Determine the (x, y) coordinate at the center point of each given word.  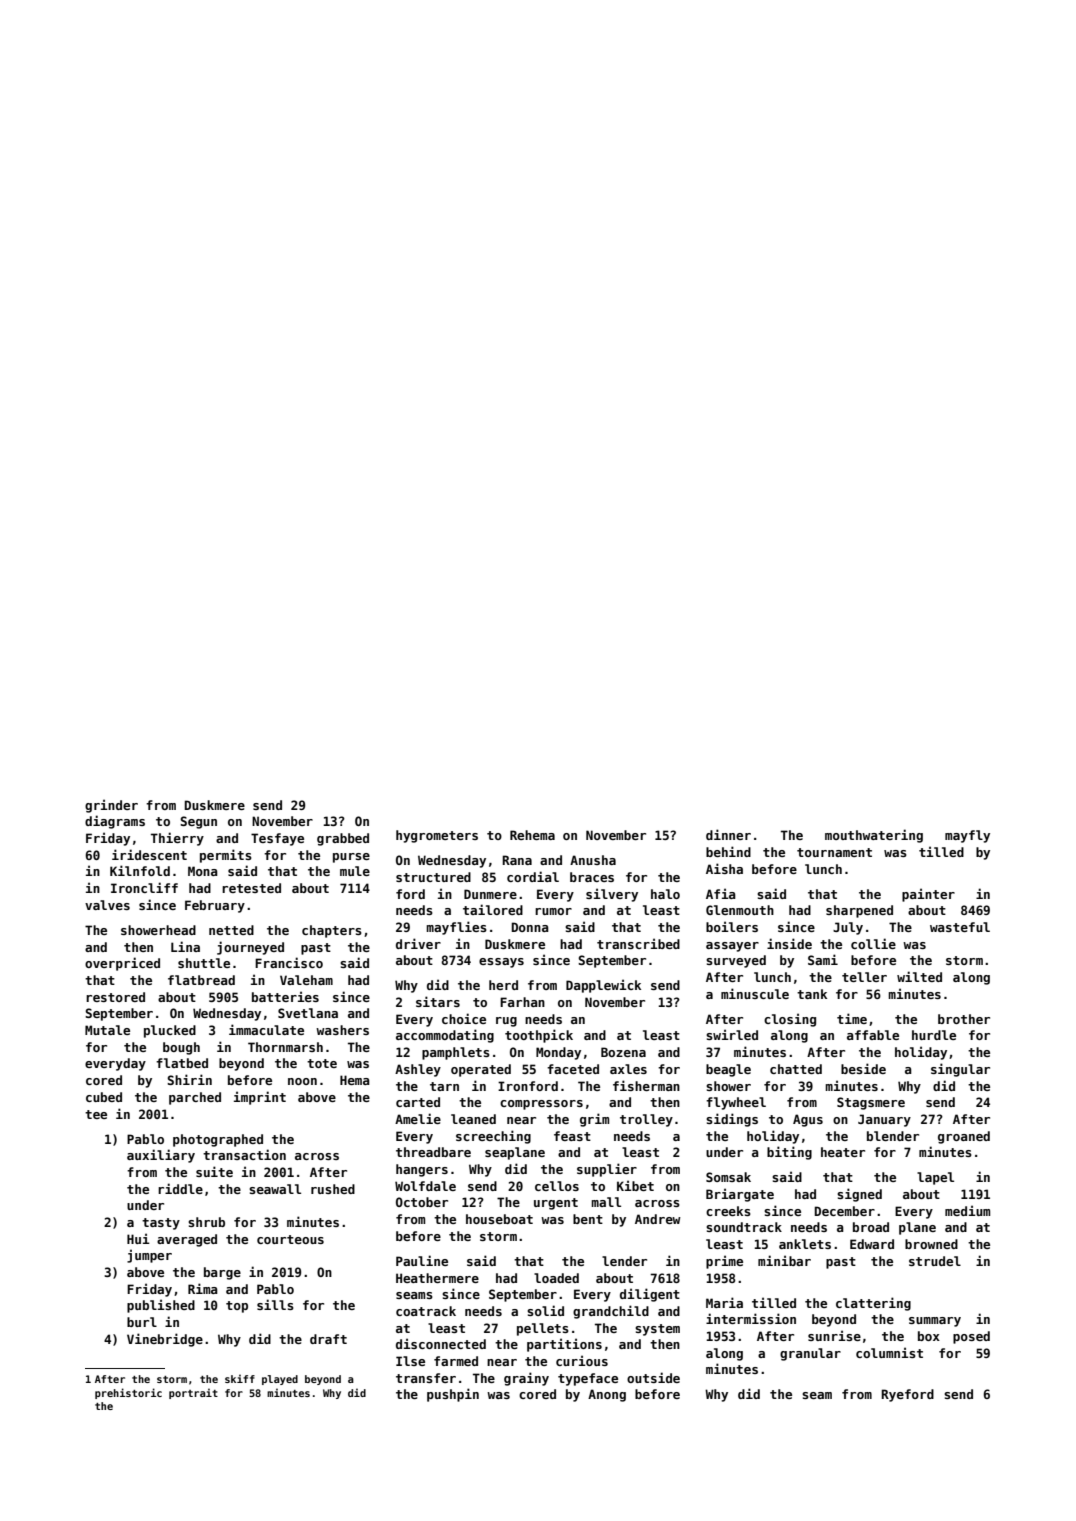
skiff (240, 1378)
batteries (285, 996)
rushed (333, 1189)
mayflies (456, 928)
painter (928, 895)
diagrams (115, 822)
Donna (530, 927)
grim (594, 1120)
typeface (588, 1379)
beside (863, 1068)
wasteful (960, 927)
